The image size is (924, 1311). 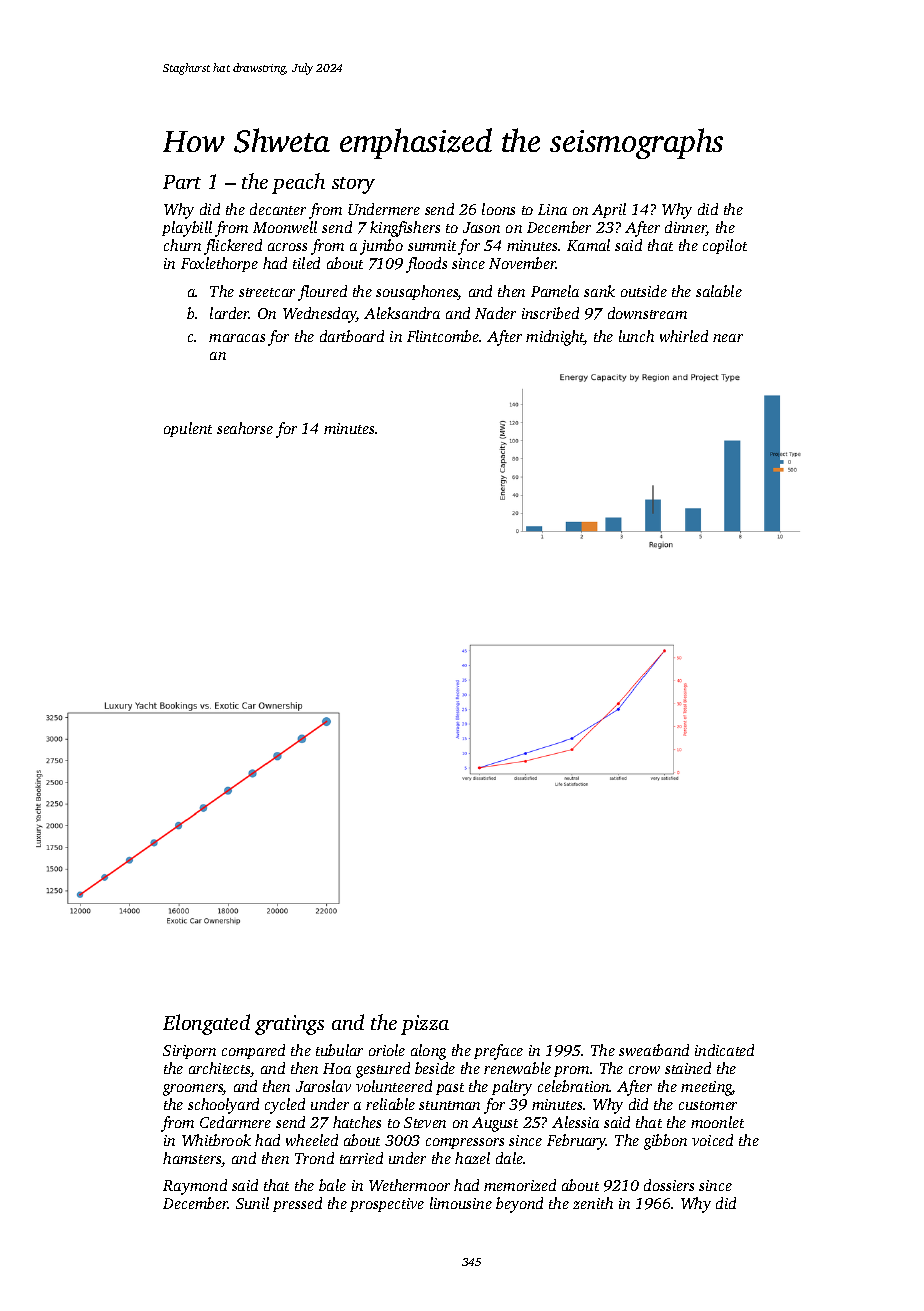 I want to click on lunch, so click(x=636, y=336).
